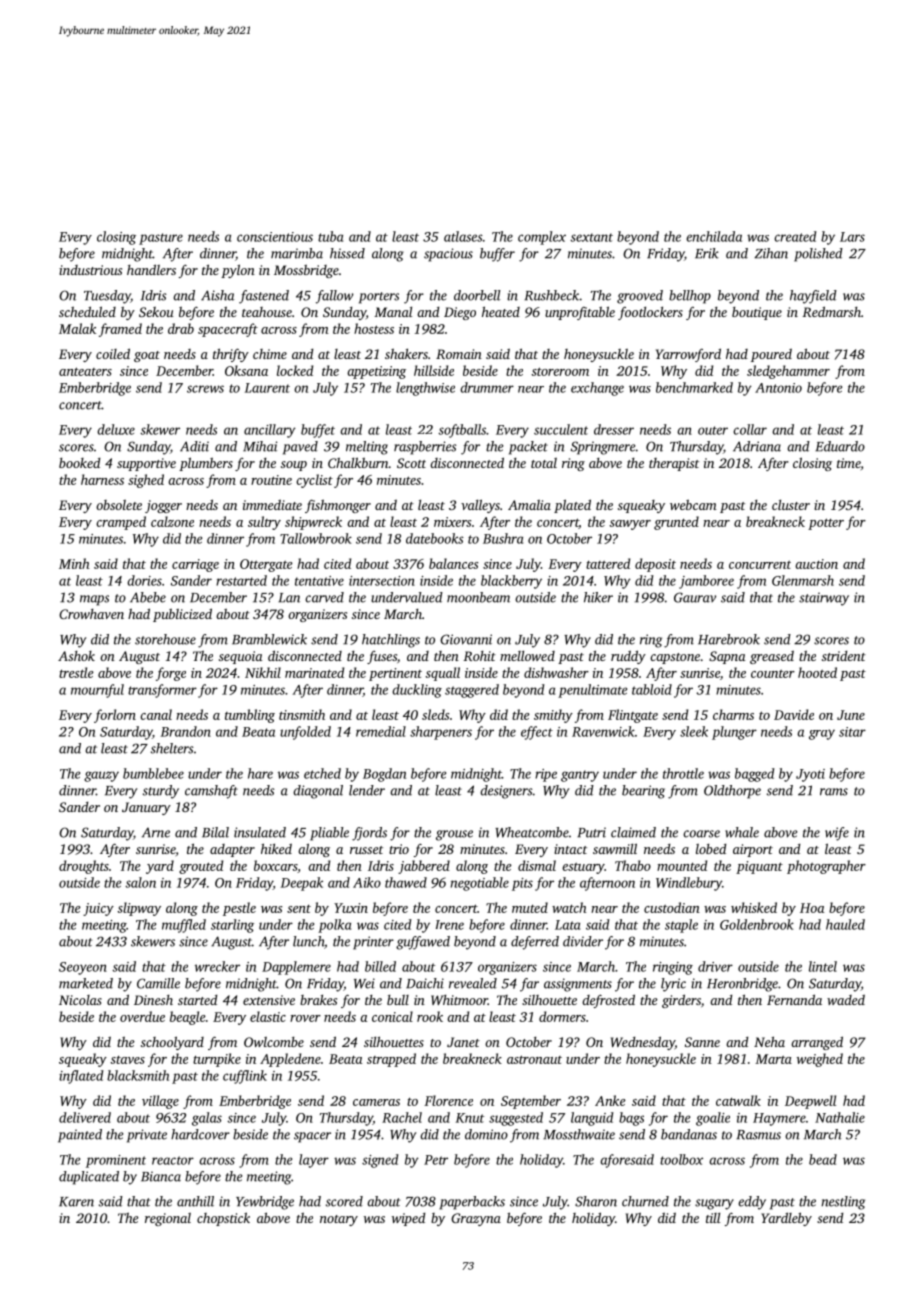 This image has height=1308, width=924. What do you see at coordinates (98, 909) in the image?
I see `juicy` at bounding box center [98, 909].
